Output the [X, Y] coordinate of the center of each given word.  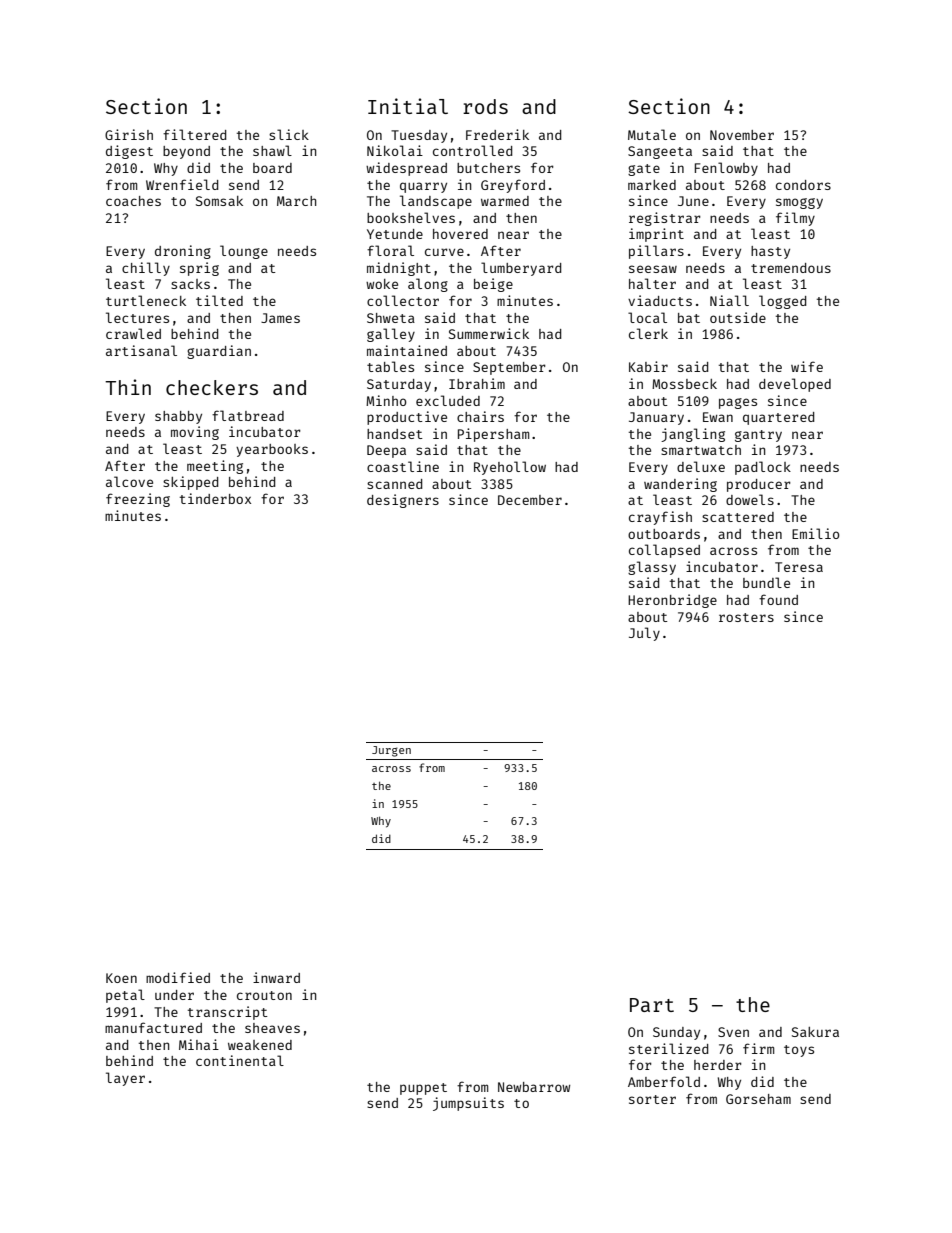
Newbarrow [534, 1087]
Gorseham [758, 1099]
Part [652, 1005]
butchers [488, 168]
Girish [129, 134]
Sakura [815, 1032]
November [742, 135]
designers [403, 501]
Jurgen [391, 751]
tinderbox [215, 498]
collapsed [664, 551]
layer [125, 1079]
